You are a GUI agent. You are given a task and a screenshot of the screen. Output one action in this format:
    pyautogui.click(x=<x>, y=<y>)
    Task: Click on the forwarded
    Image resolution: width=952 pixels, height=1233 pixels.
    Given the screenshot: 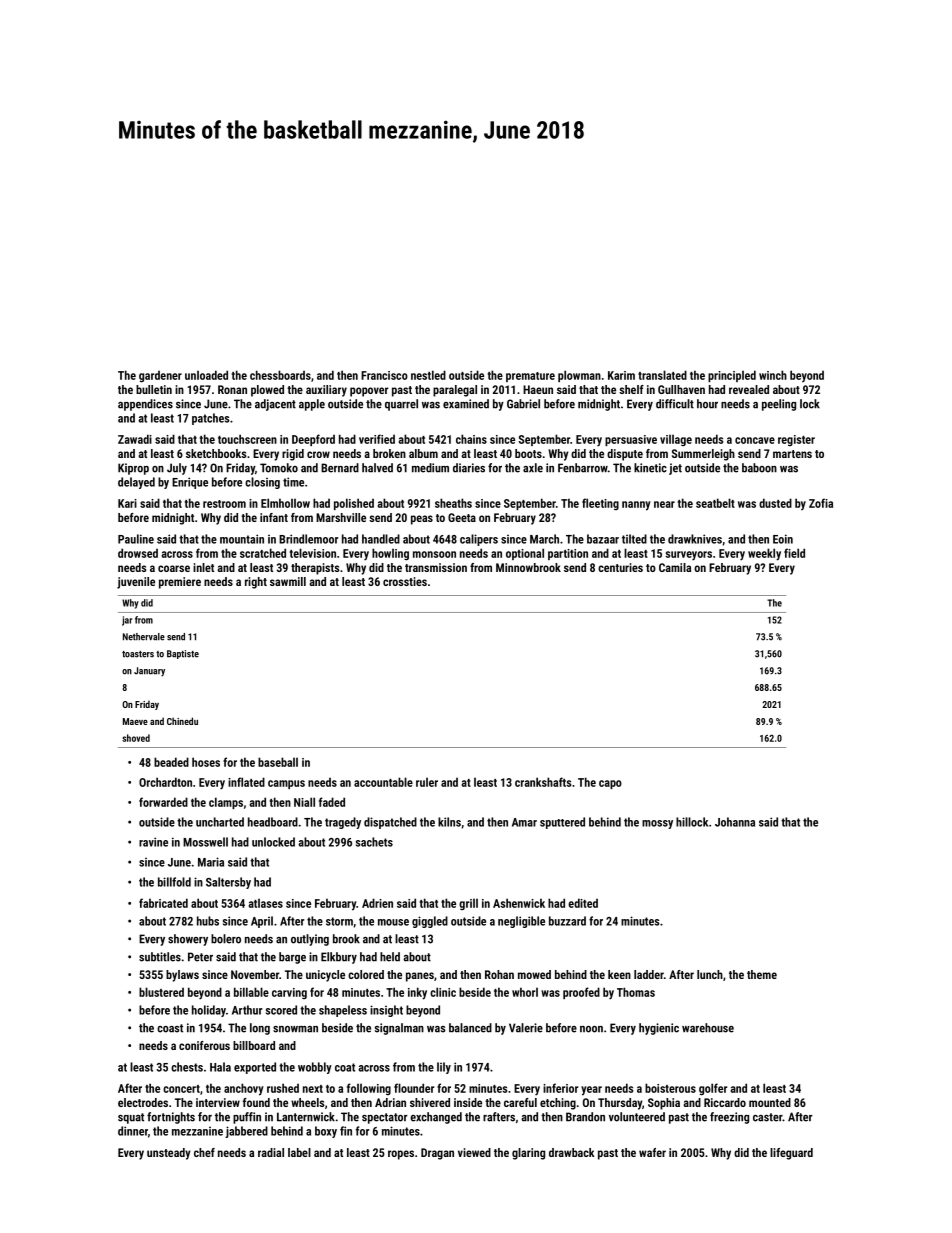 What is the action you would take?
    pyautogui.click(x=163, y=802)
